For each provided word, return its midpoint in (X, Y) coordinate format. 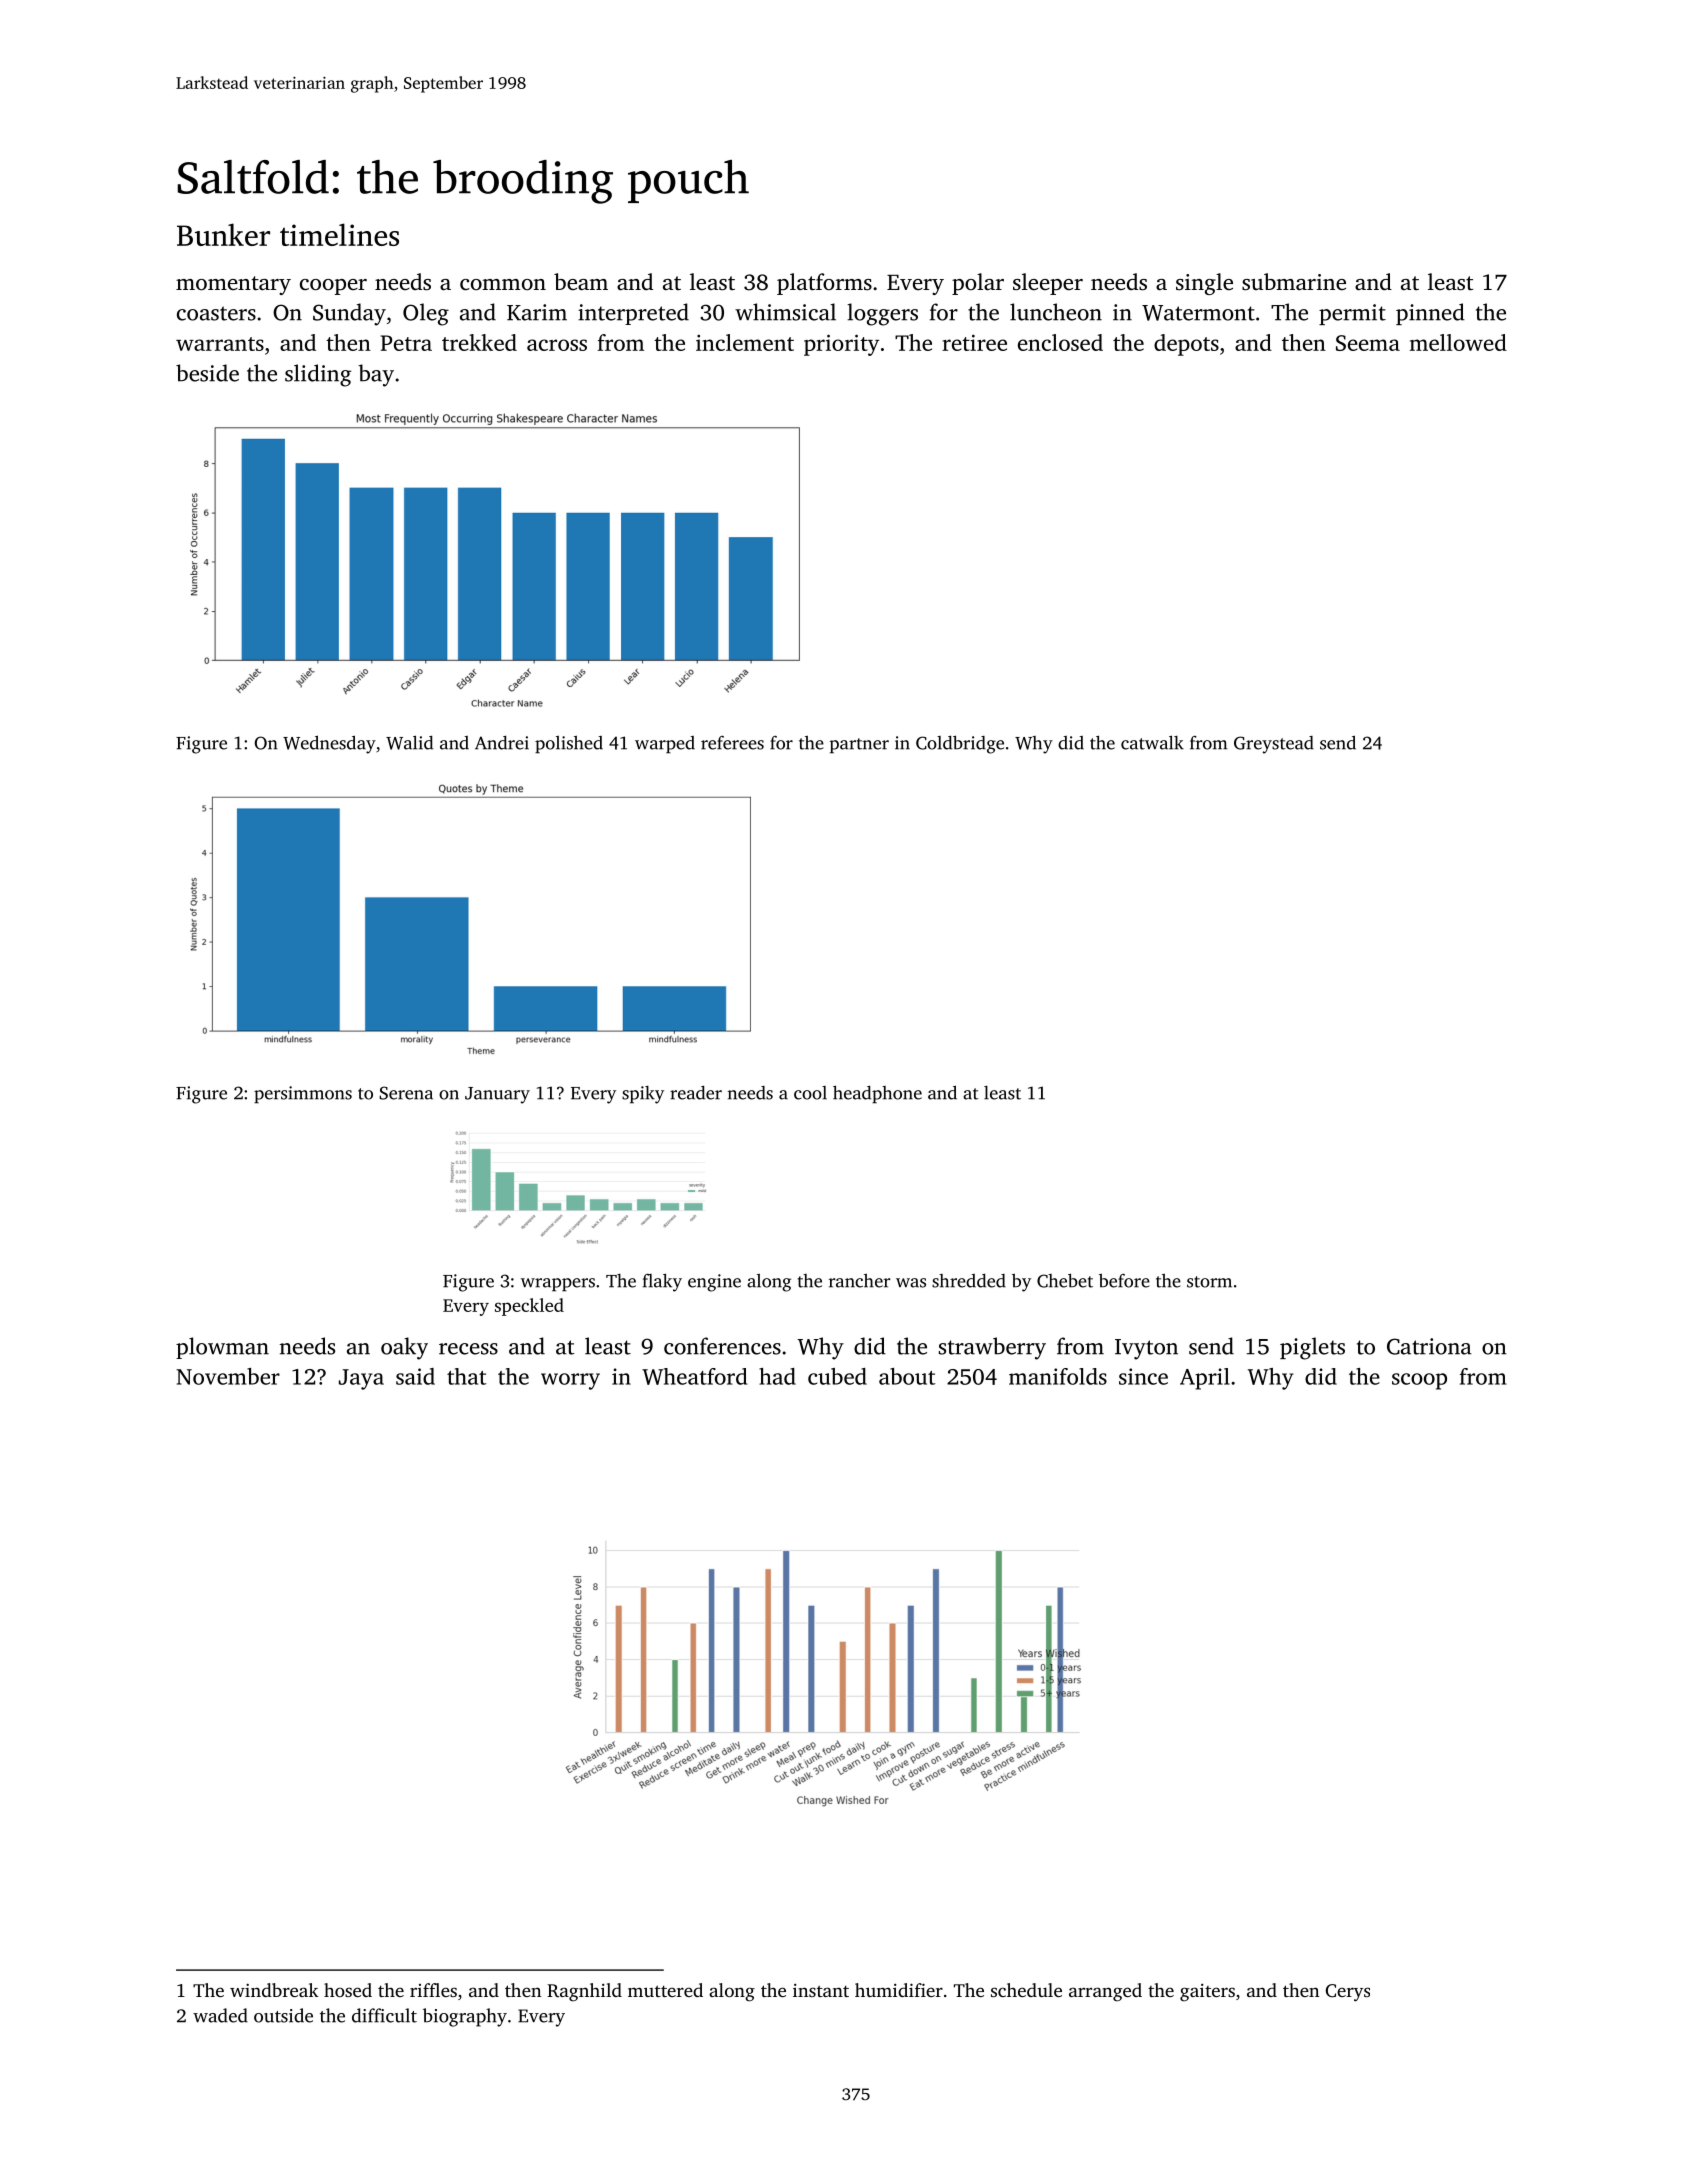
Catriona (1429, 1346)
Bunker (223, 234)
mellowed (1458, 342)
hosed (348, 1990)
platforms (824, 284)
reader (696, 1093)
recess (468, 1349)
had (777, 1376)
